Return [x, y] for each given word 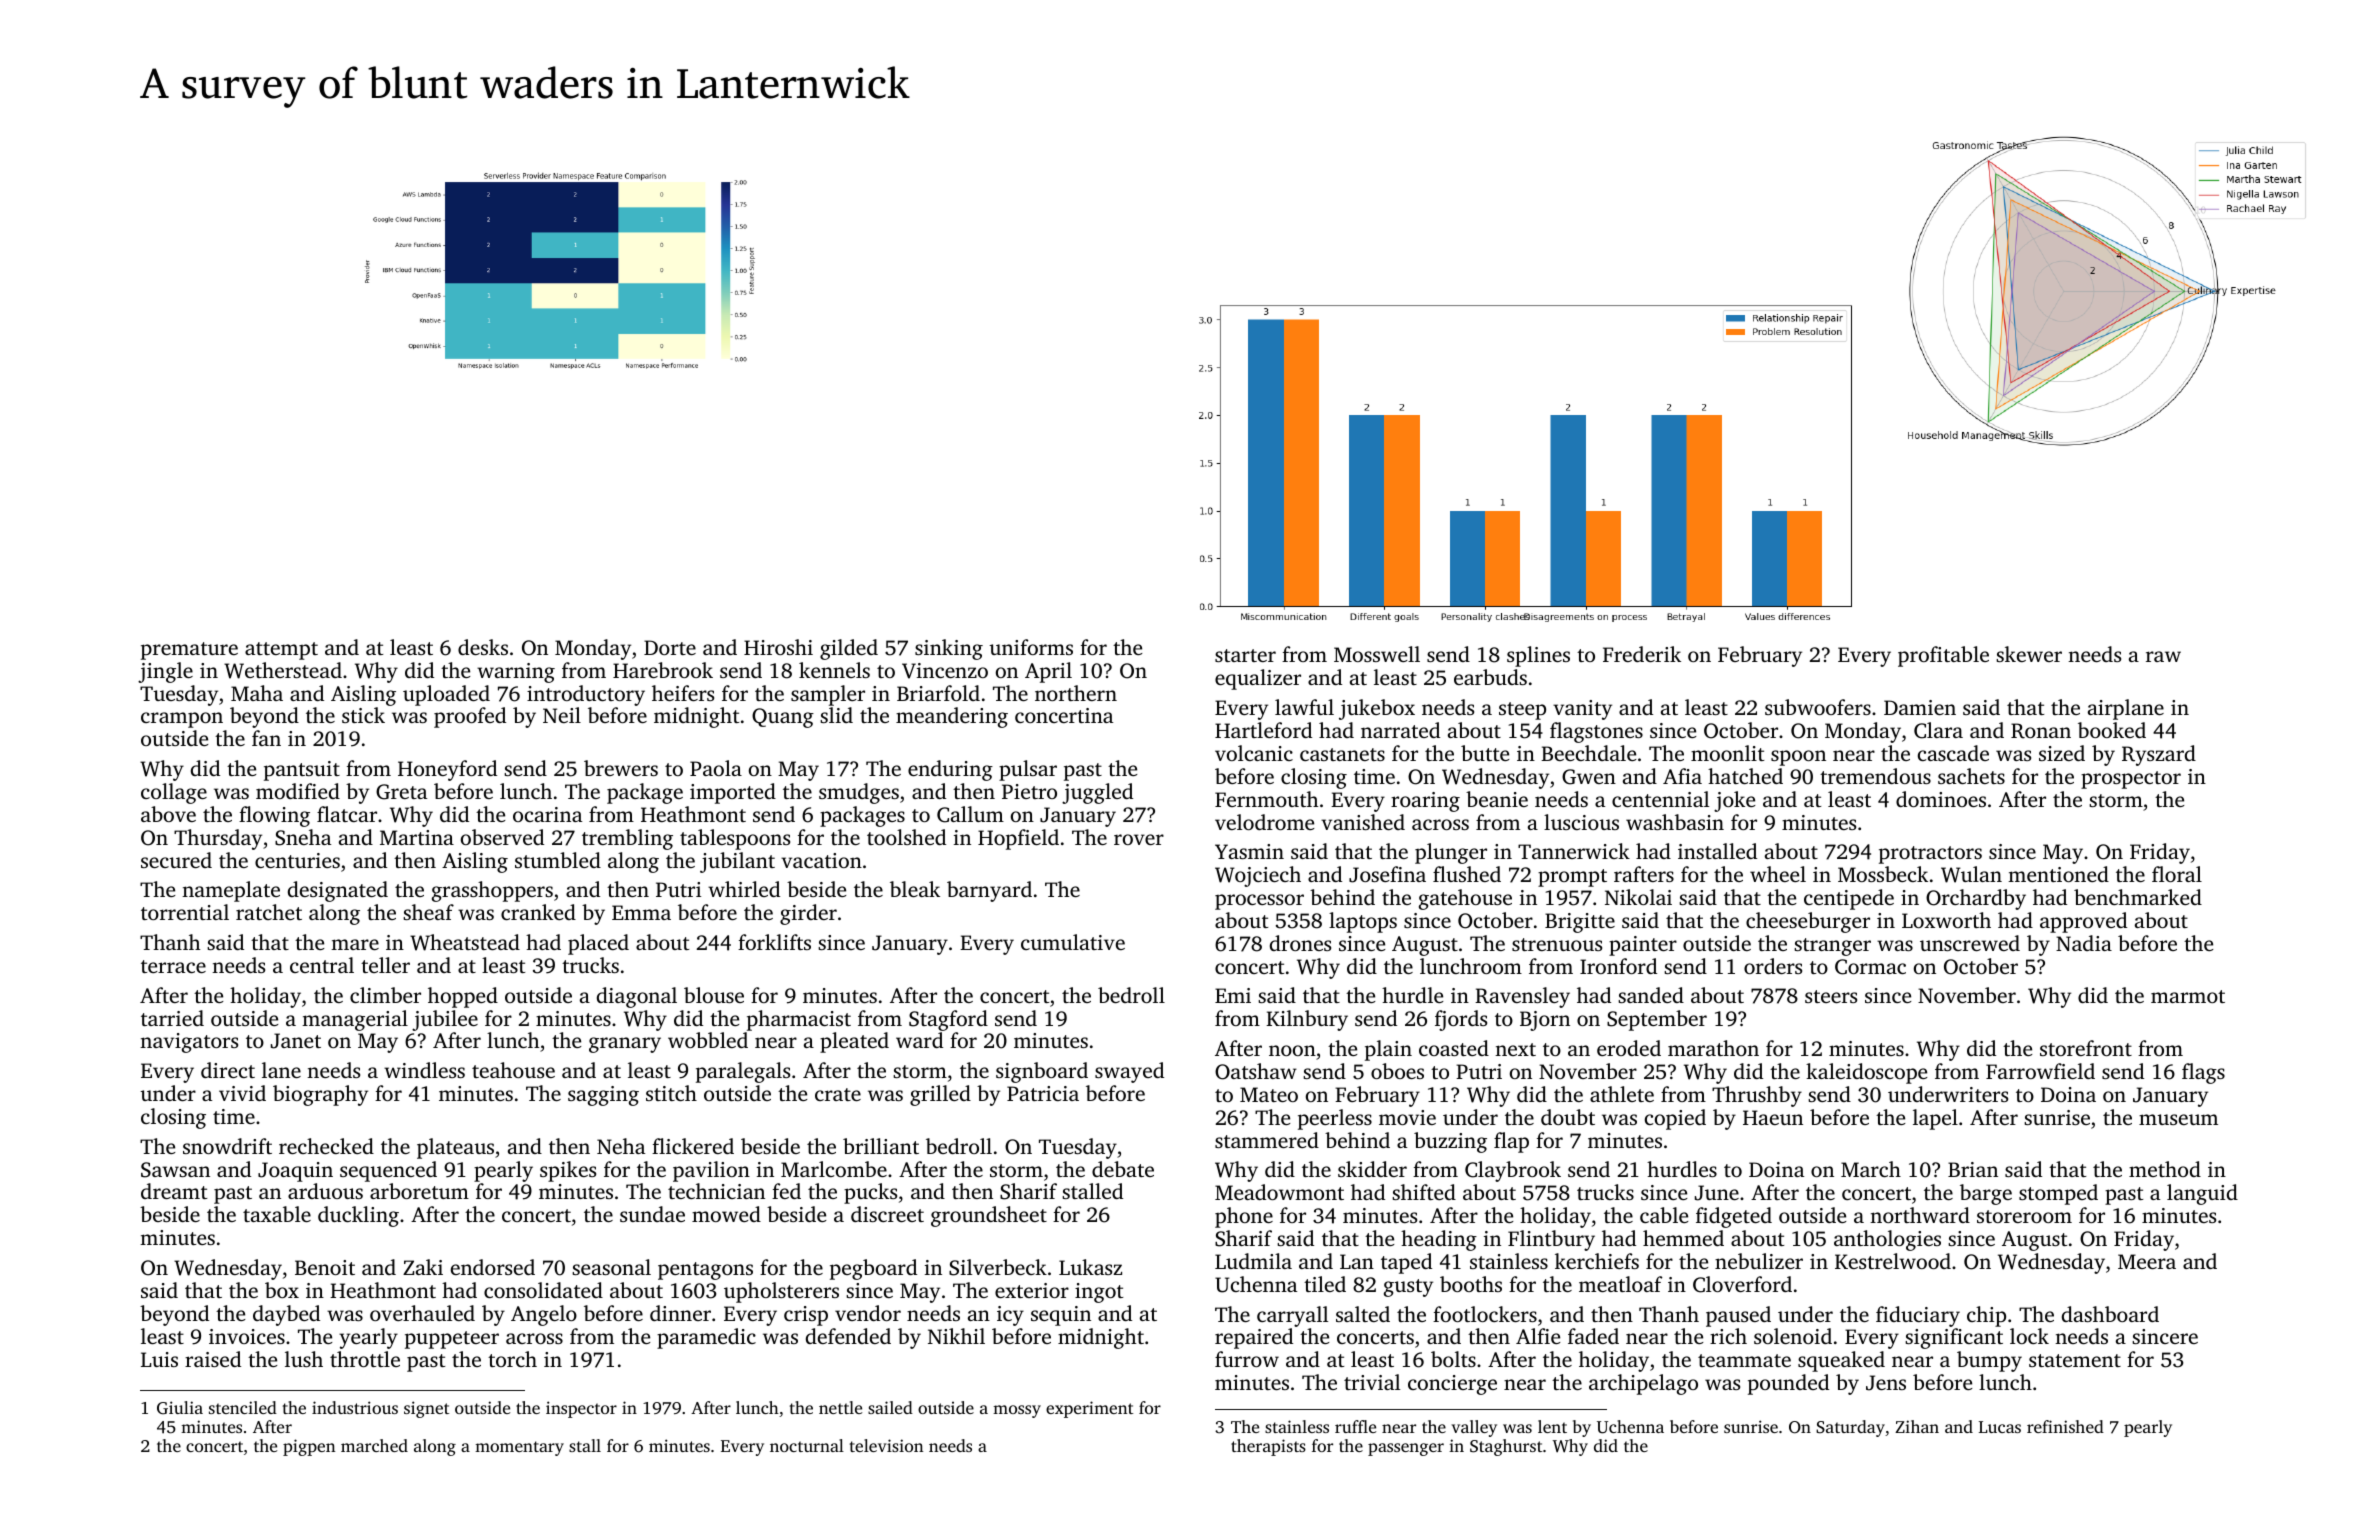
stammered [1267, 1140]
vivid [242, 1093]
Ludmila [1253, 1261]
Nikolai [1638, 897]
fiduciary [1918, 1316]
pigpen [309, 1447]
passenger [1406, 1449]
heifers [683, 693]
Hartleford [1263, 730]
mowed [726, 1214]
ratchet [269, 912]
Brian [1973, 1169]
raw [2163, 656]
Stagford [948, 1020]
